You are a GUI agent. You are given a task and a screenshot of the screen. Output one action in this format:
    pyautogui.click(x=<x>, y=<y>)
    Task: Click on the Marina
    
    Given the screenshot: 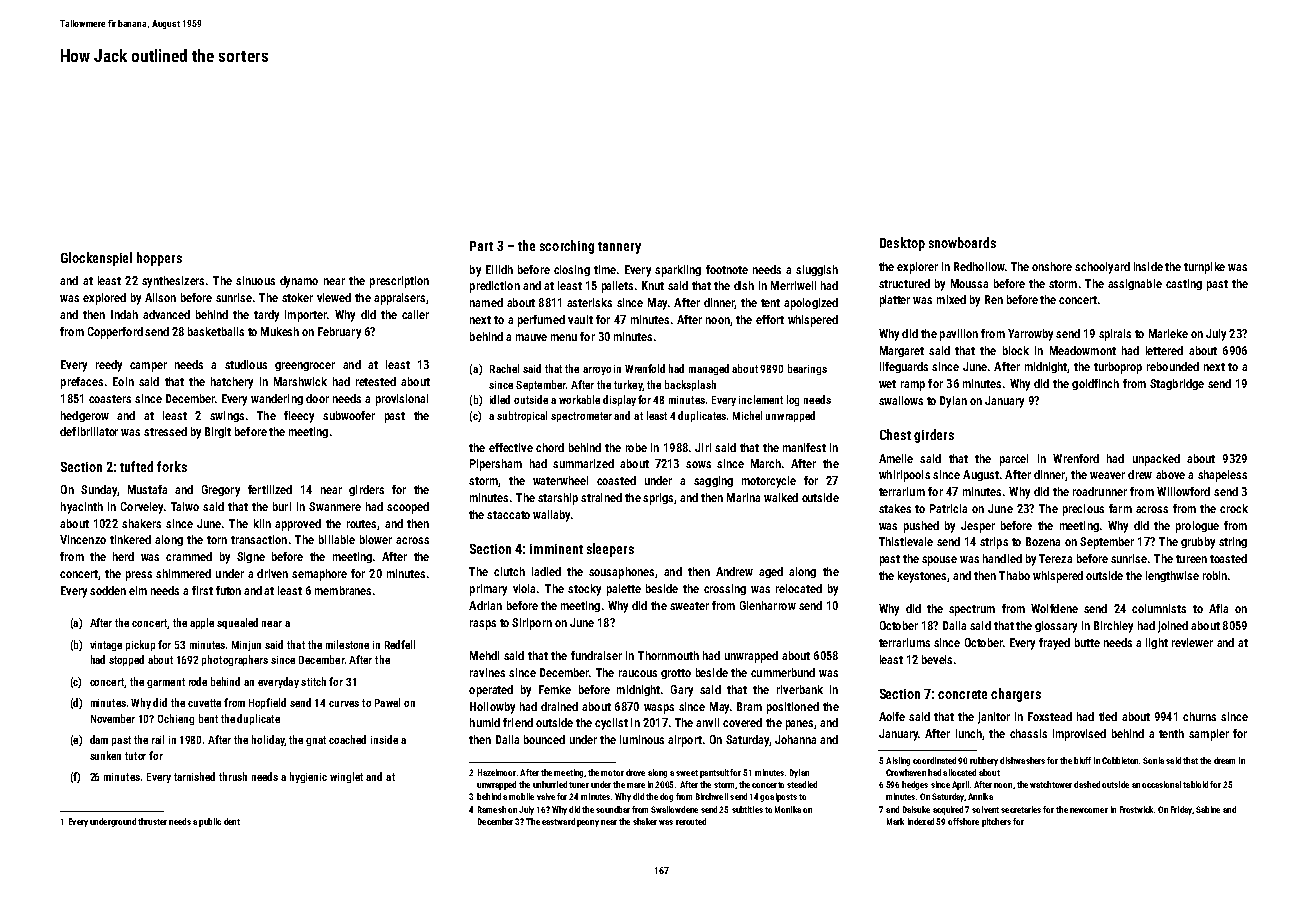 What is the action you would take?
    pyautogui.click(x=743, y=497)
